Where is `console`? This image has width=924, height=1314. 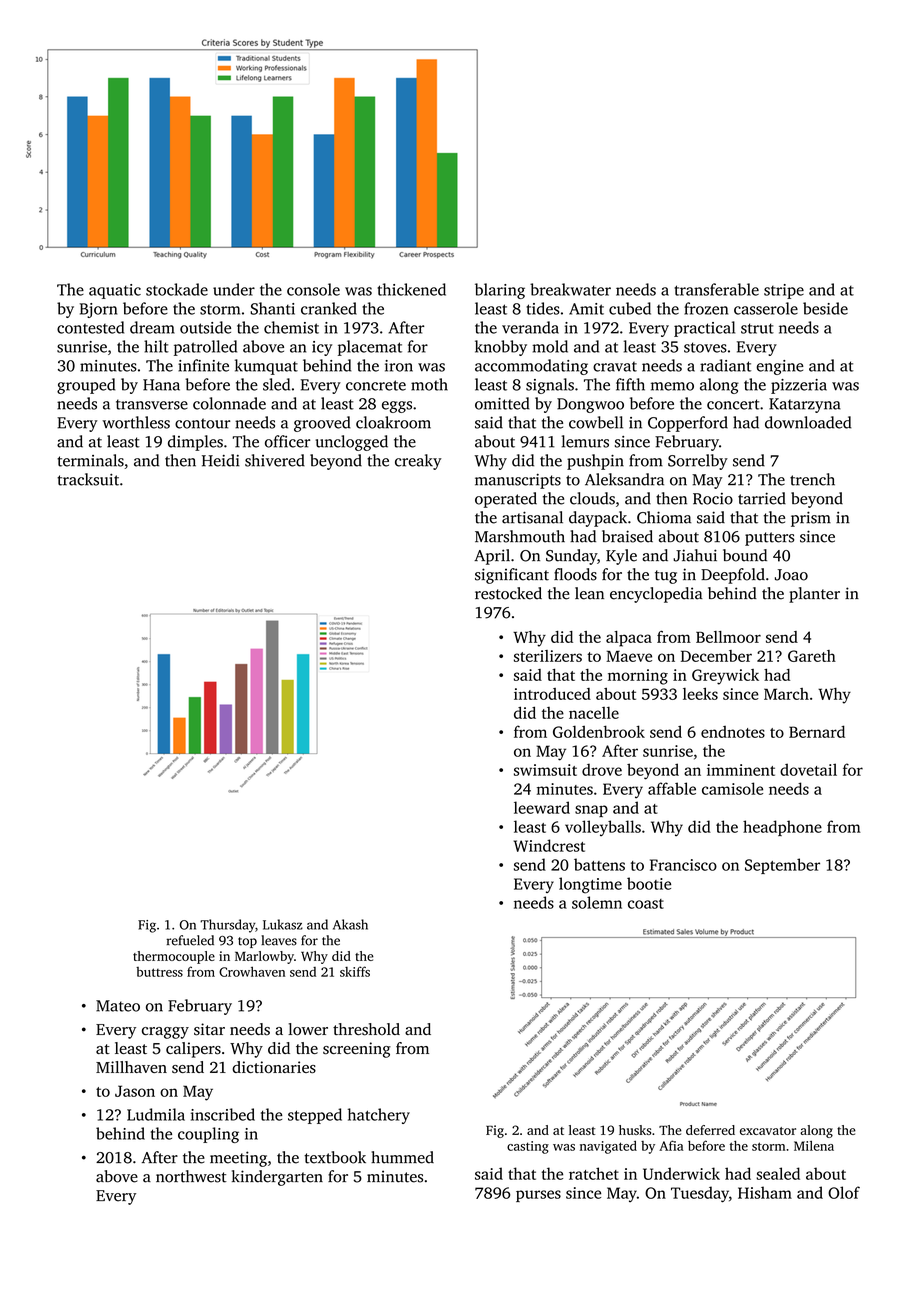
console is located at coordinates (313, 289).
